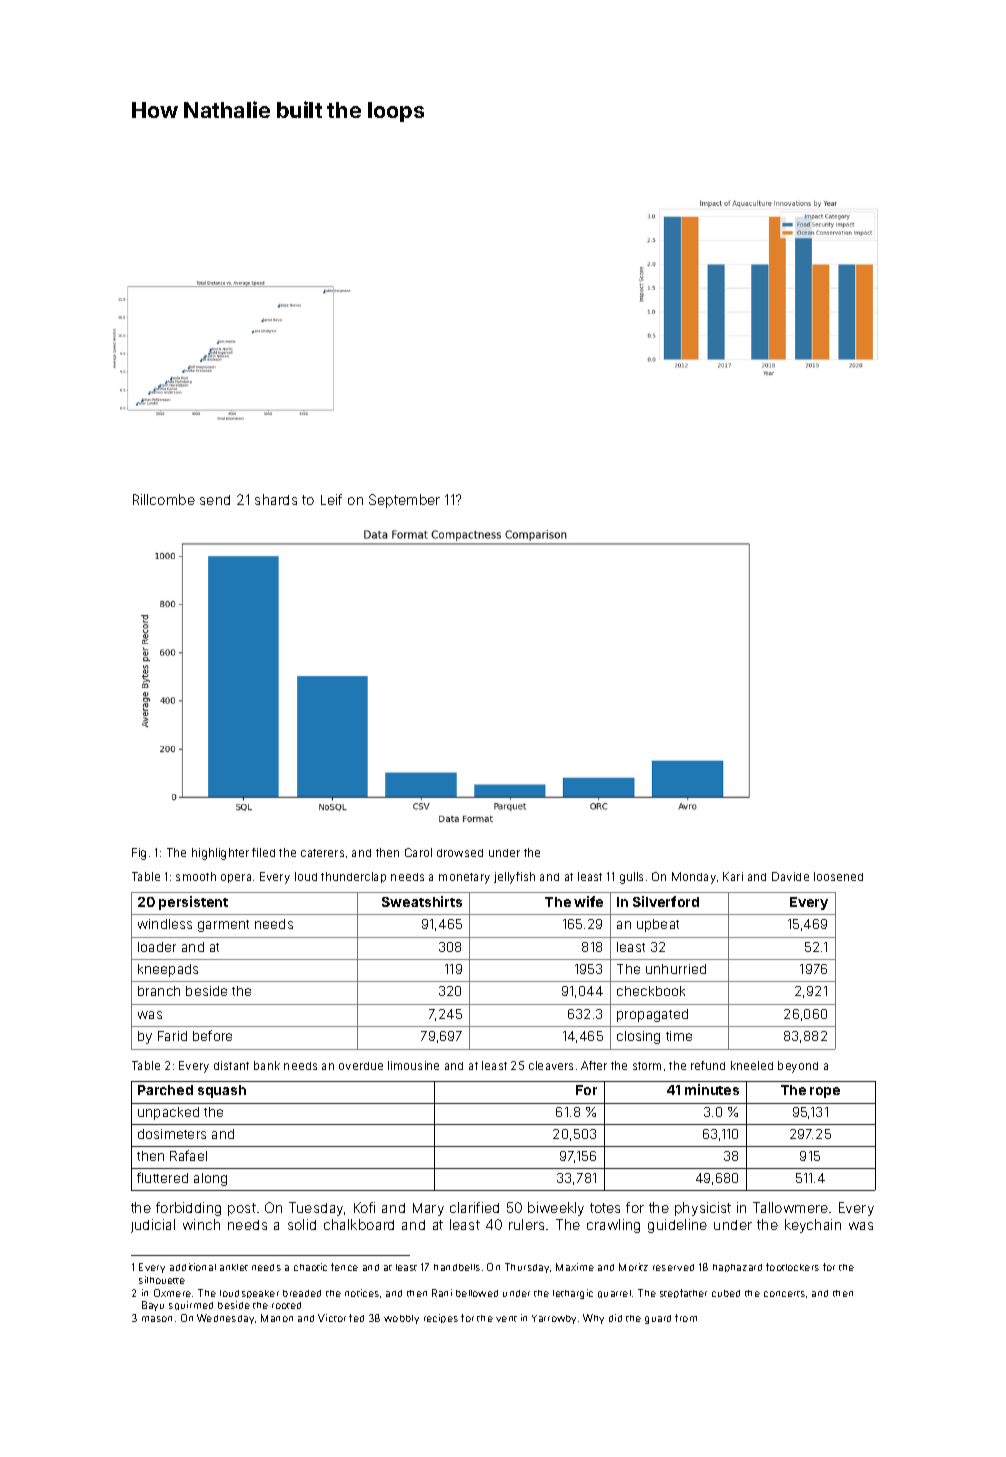  I want to click on shards, so click(276, 499).
